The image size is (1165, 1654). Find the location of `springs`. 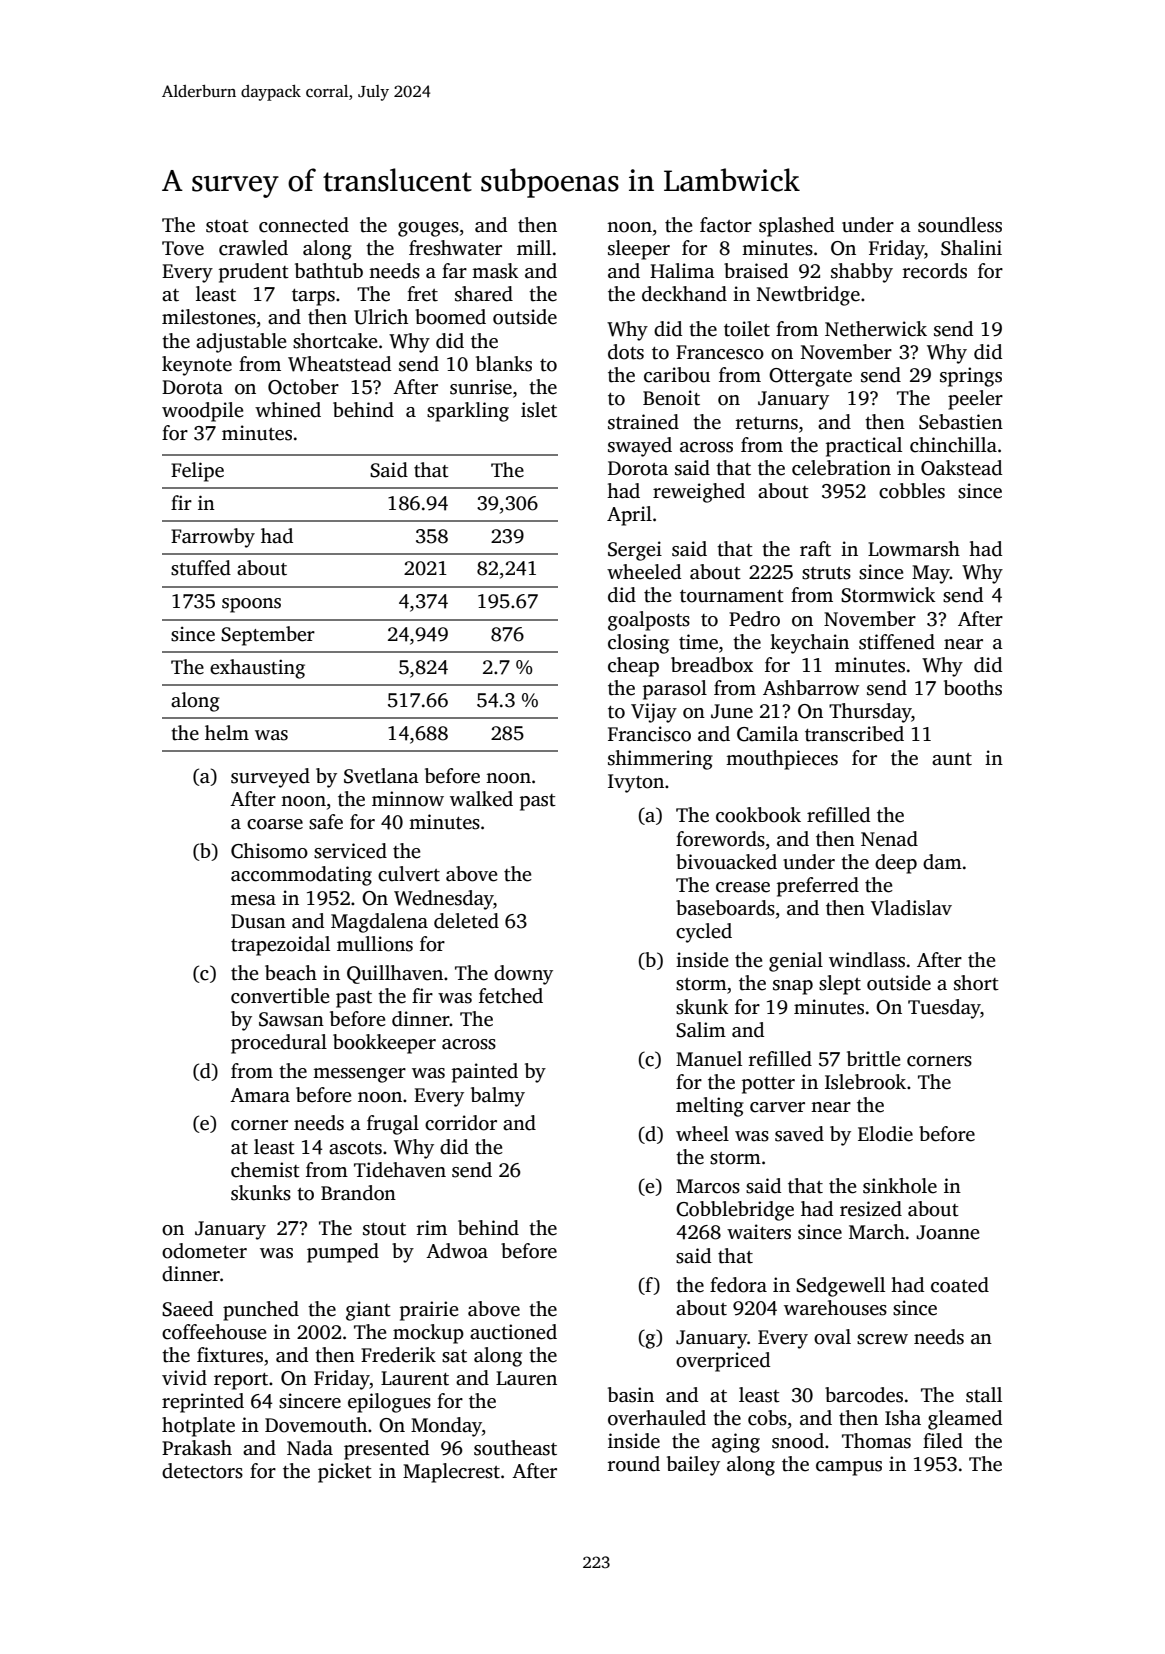

springs is located at coordinates (971, 377).
